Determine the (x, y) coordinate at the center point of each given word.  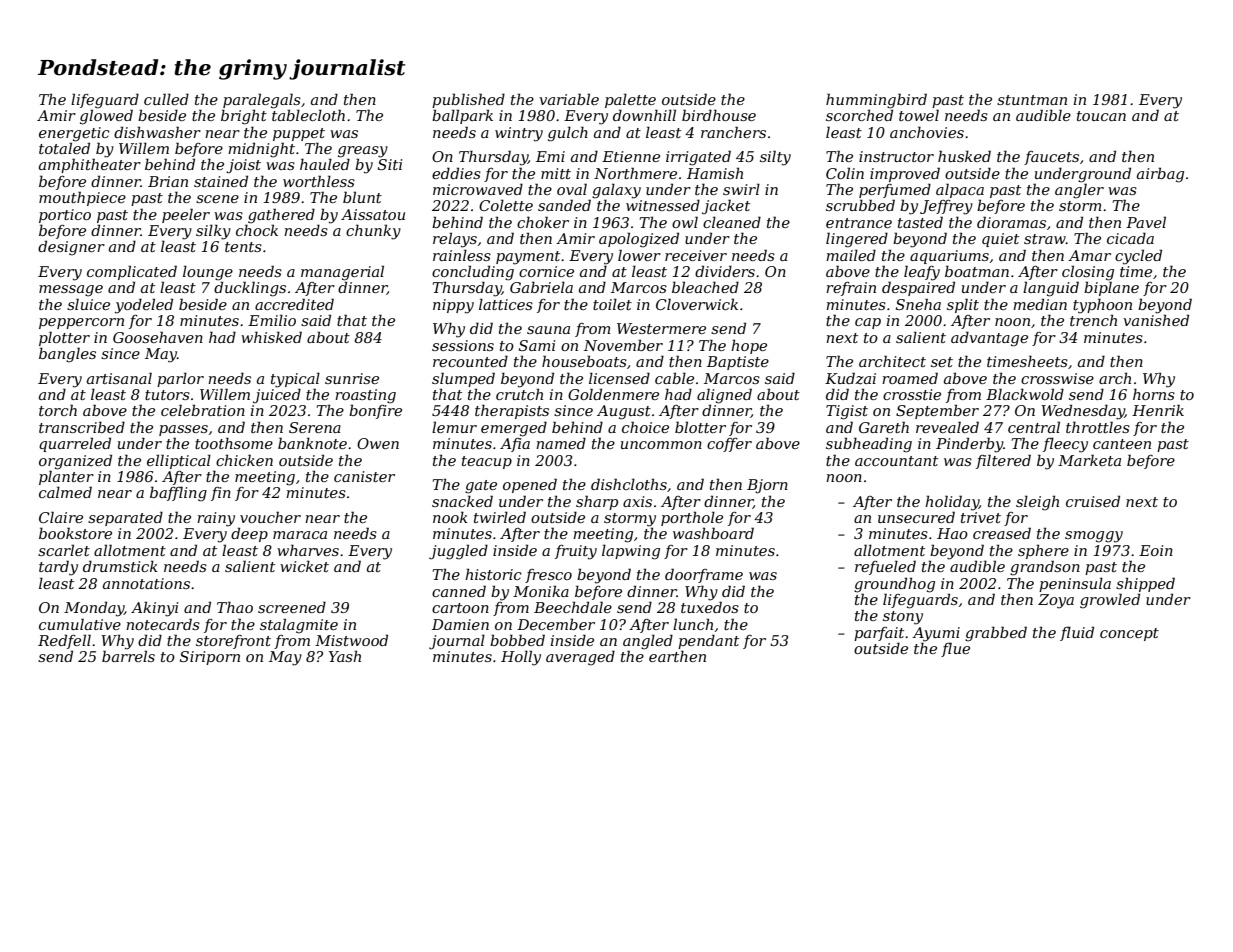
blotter (700, 427)
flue (955, 649)
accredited (294, 304)
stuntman (1032, 100)
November (623, 345)
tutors (167, 395)
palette (630, 100)
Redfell (64, 641)
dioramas (1011, 222)
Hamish (715, 173)
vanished (1156, 320)
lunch (693, 624)
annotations (146, 583)
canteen (1122, 444)
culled (166, 99)
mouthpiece (82, 198)
